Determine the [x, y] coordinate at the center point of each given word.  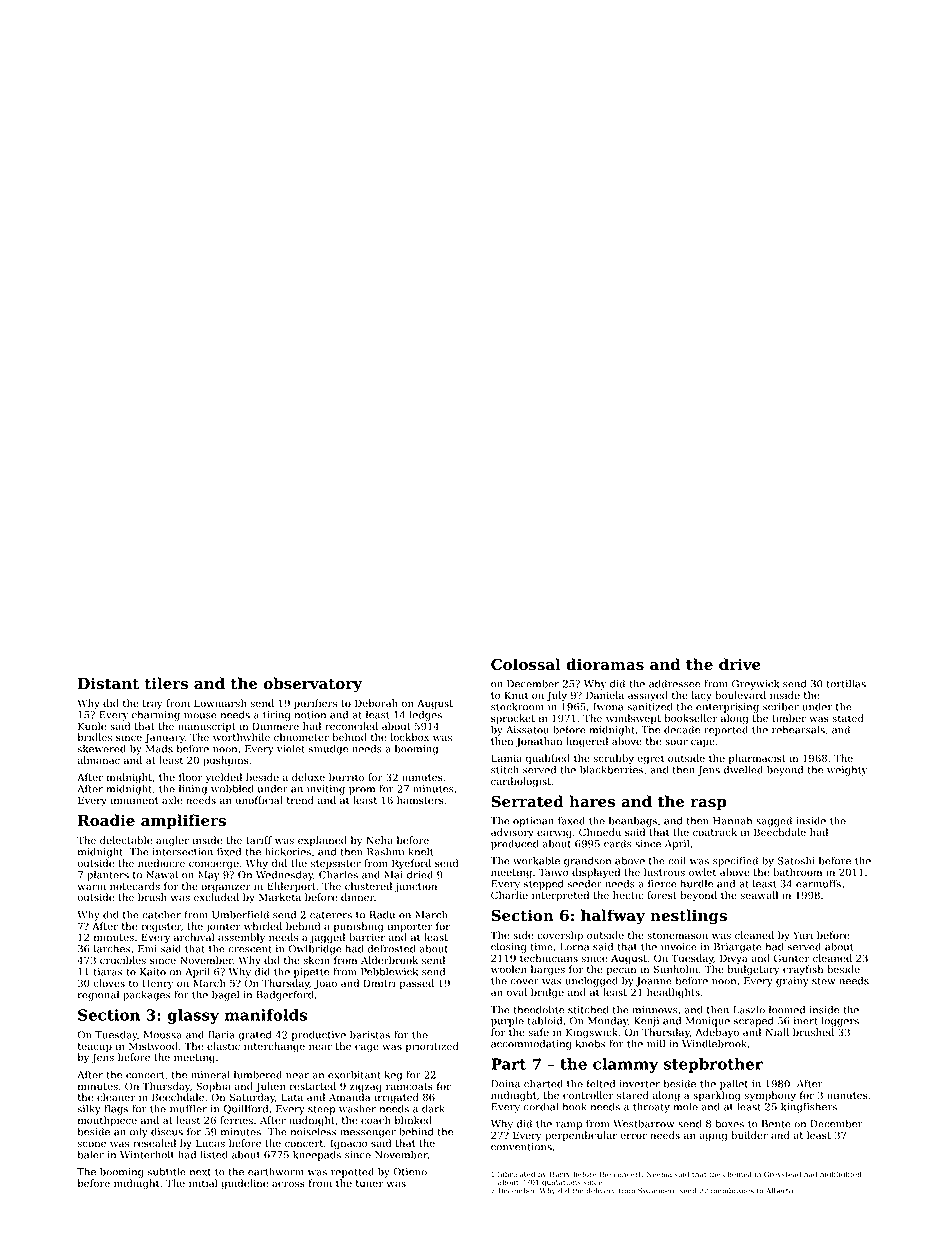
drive [740, 664]
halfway [613, 917]
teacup [95, 1047]
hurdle [696, 883]
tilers [166, 683]
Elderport [291, 887]
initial [203, 1183]
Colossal [526, 664]
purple [507, 1022]
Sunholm [675, 969]
